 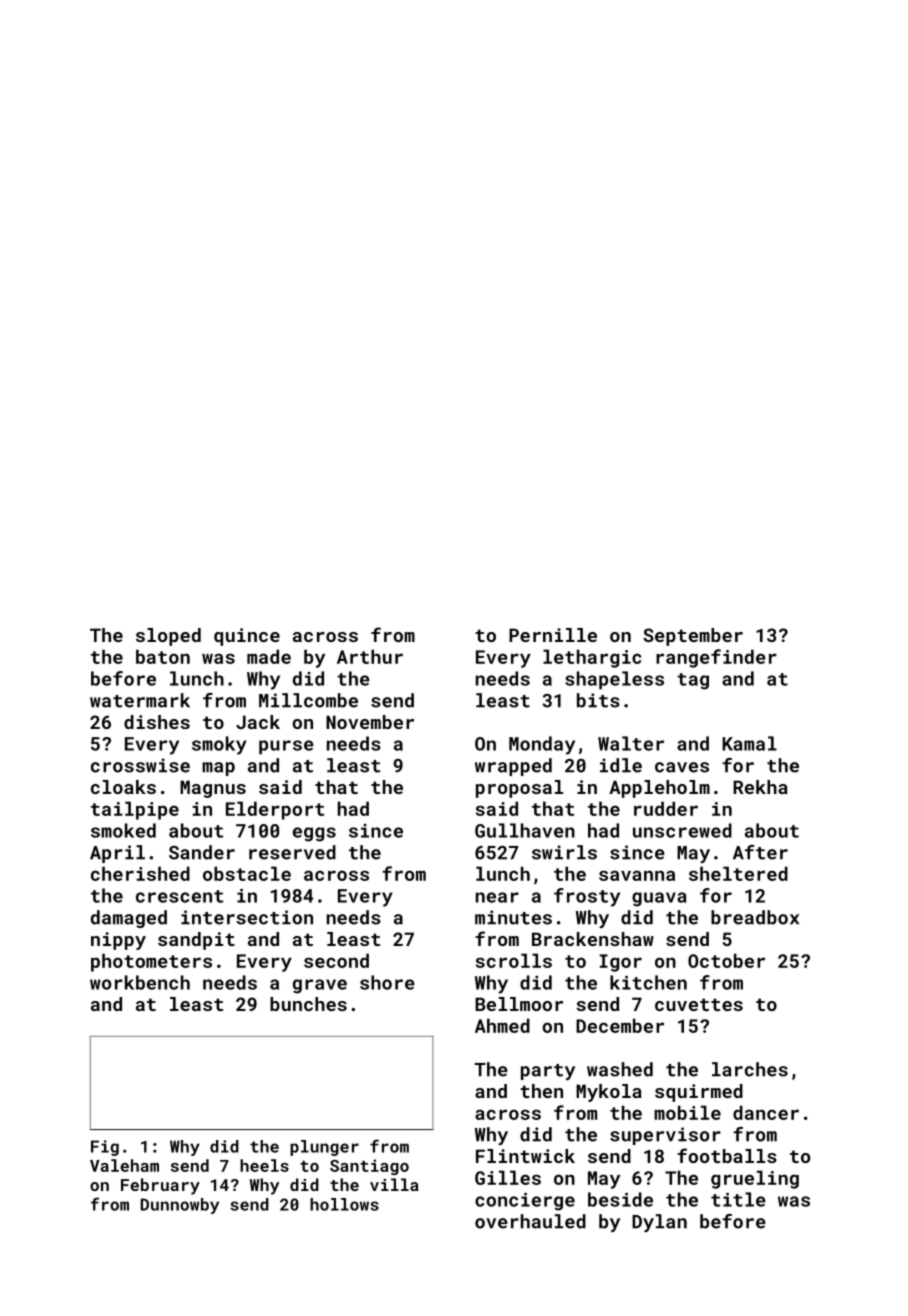 I want to click on February, so click(x=160, y=1186).
